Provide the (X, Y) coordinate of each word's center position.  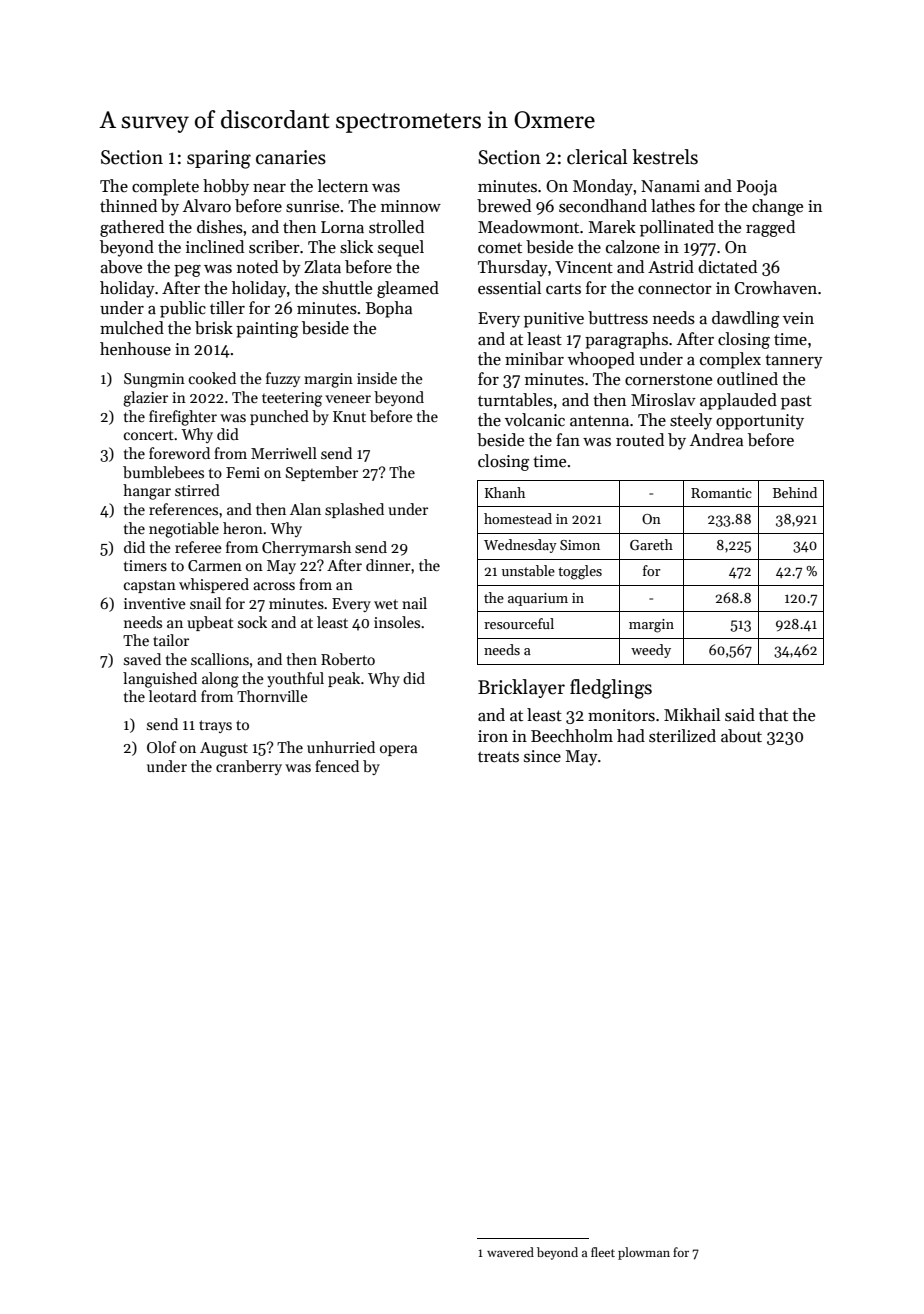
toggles (580, 572)
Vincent (584, 267)
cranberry (249, 767)
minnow (411, 206)
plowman (644, 1253)
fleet (603, 1252)
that (773, 715)
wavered (510, 1252)
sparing (219, 159)
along (220, 680)
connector (675, 289)
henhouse (135, 349)
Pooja (757, 188)
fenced (337, 766)
